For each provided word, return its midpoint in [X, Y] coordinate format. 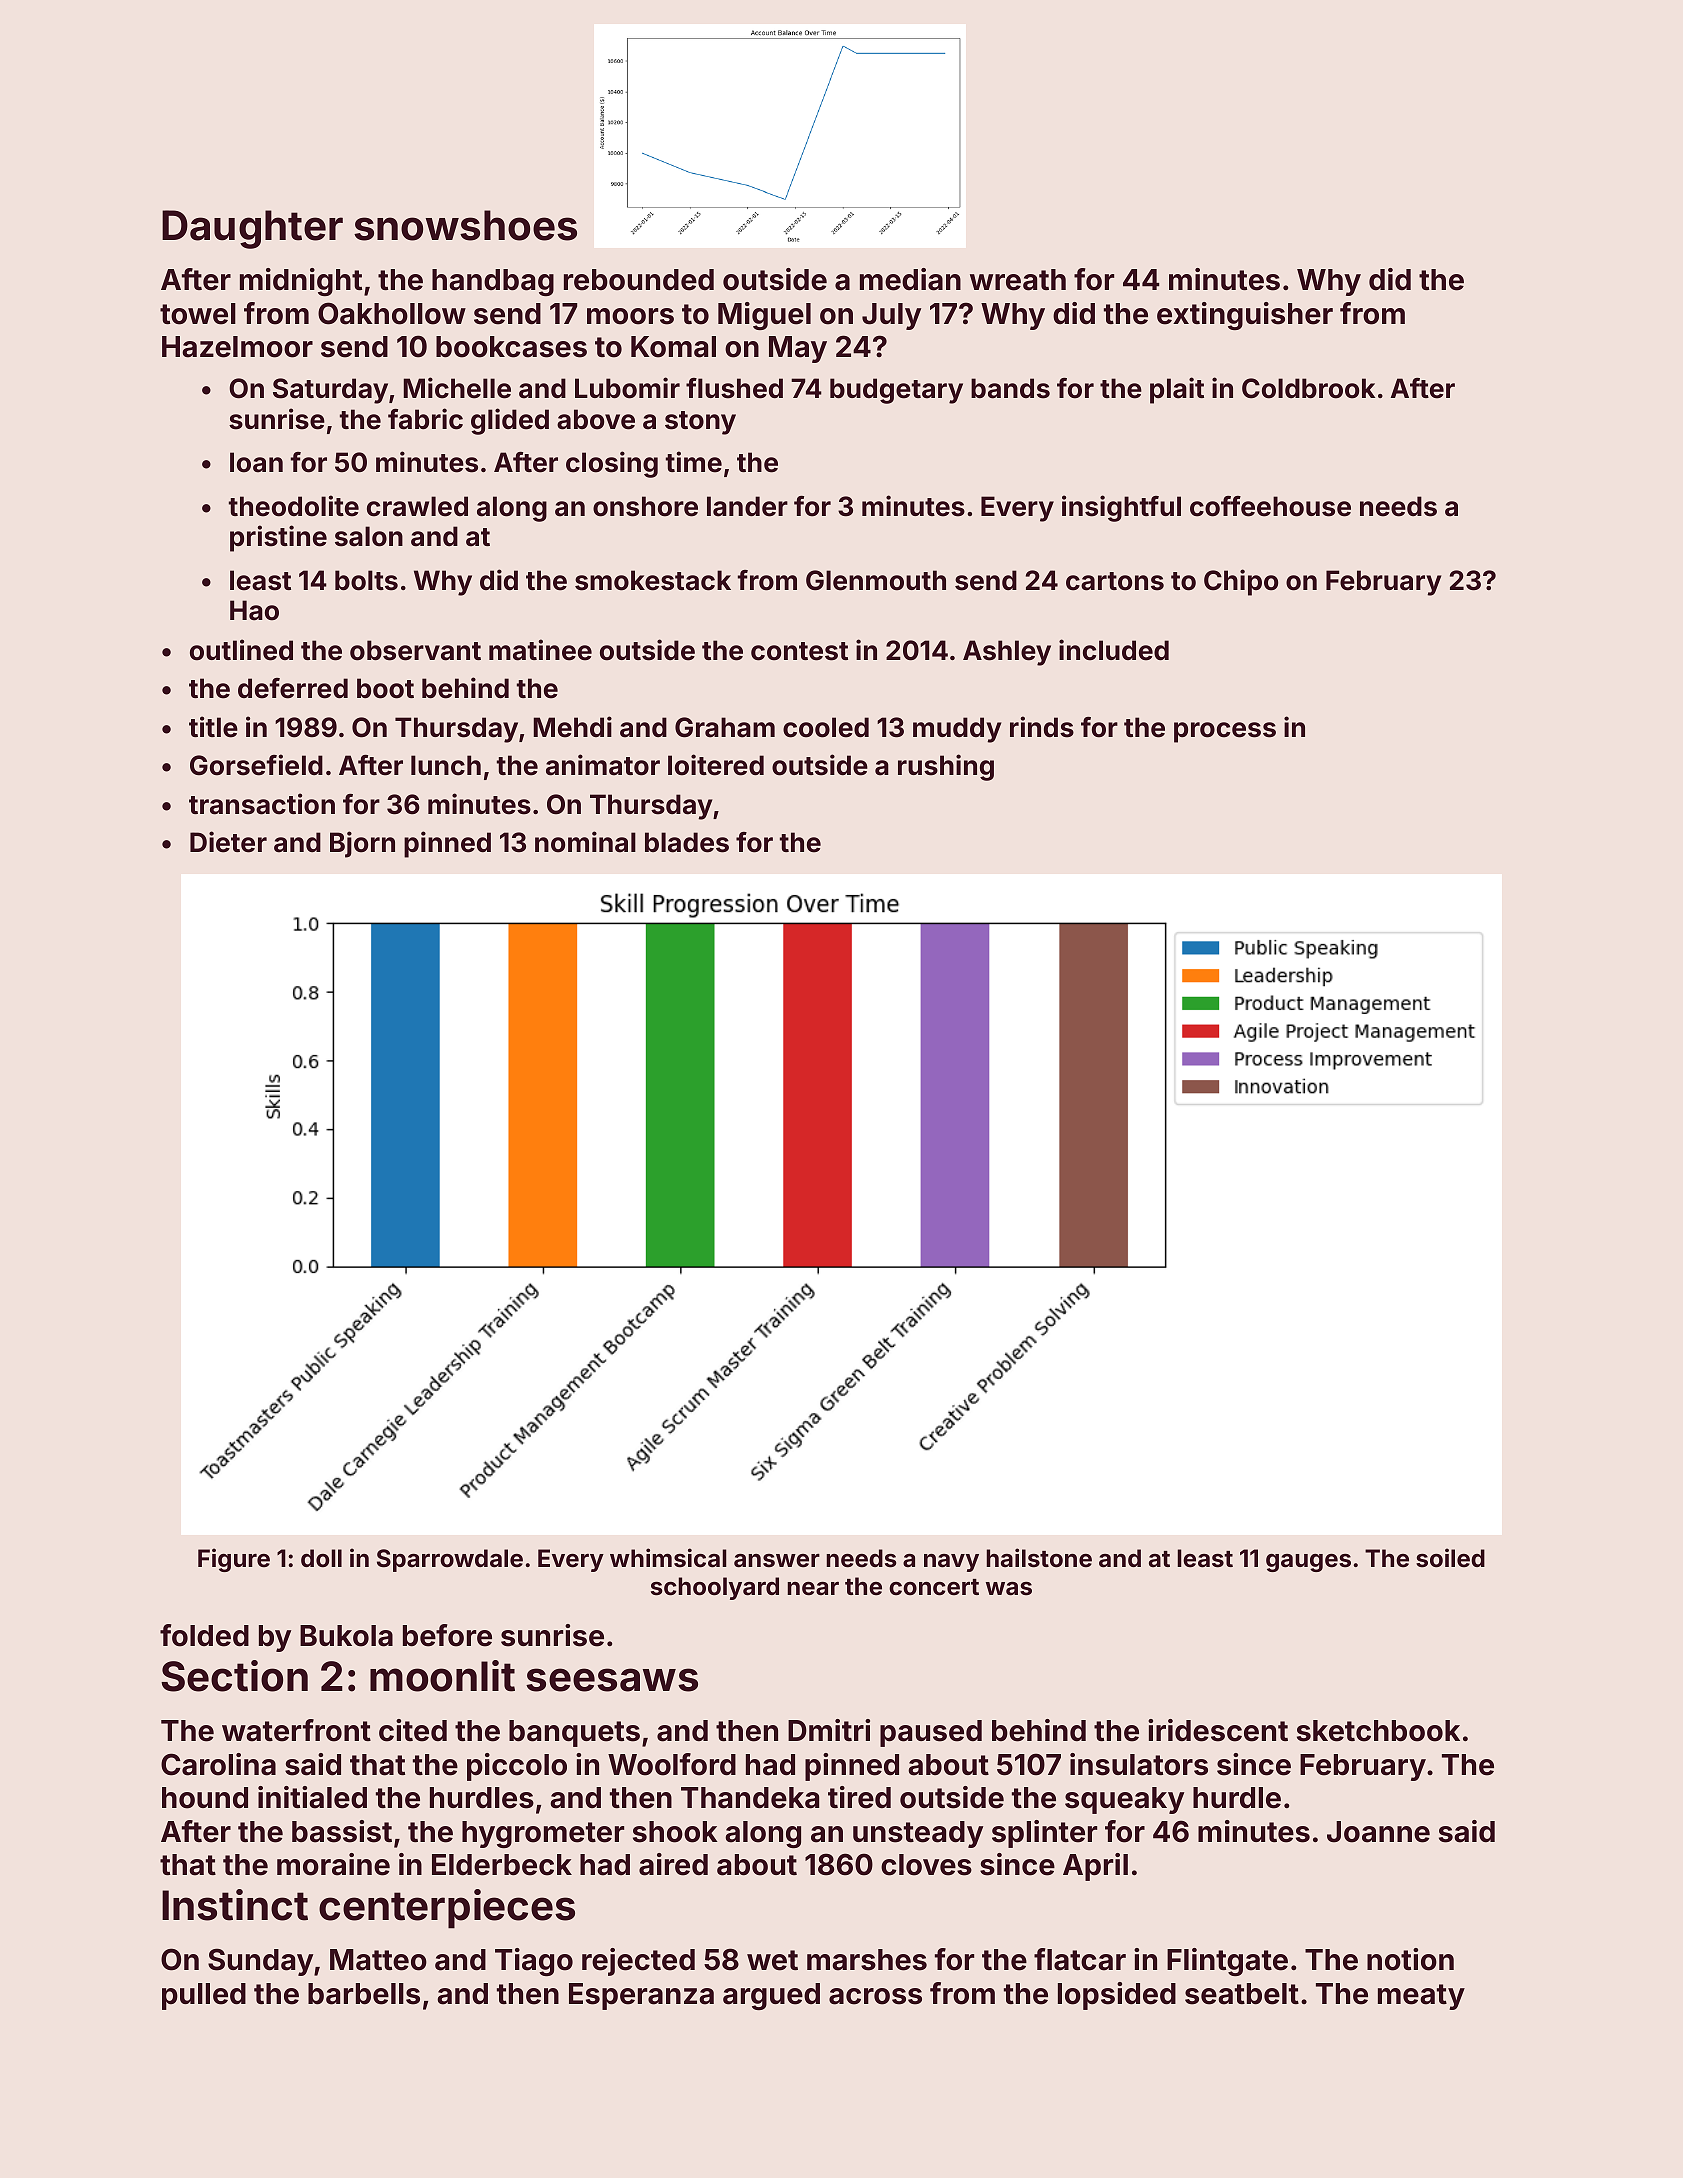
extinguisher [1245, 316]
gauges [1308, 1563]
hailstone [1039, 1558]
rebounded [639, 280]
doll [321, 1558]
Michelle [457, 388]
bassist [342, 1831]
